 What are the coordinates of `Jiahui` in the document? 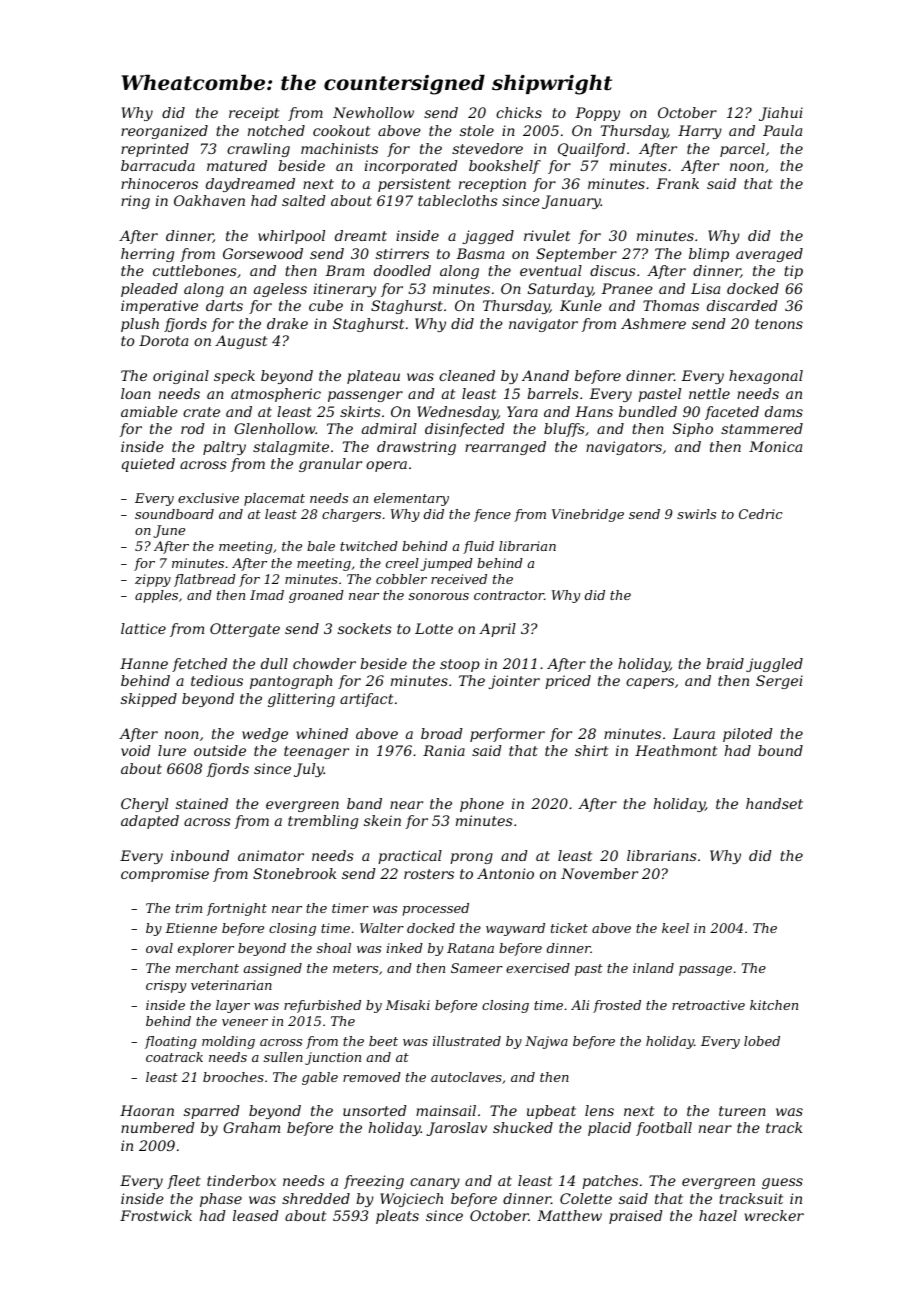 It's located at (781, 114).
